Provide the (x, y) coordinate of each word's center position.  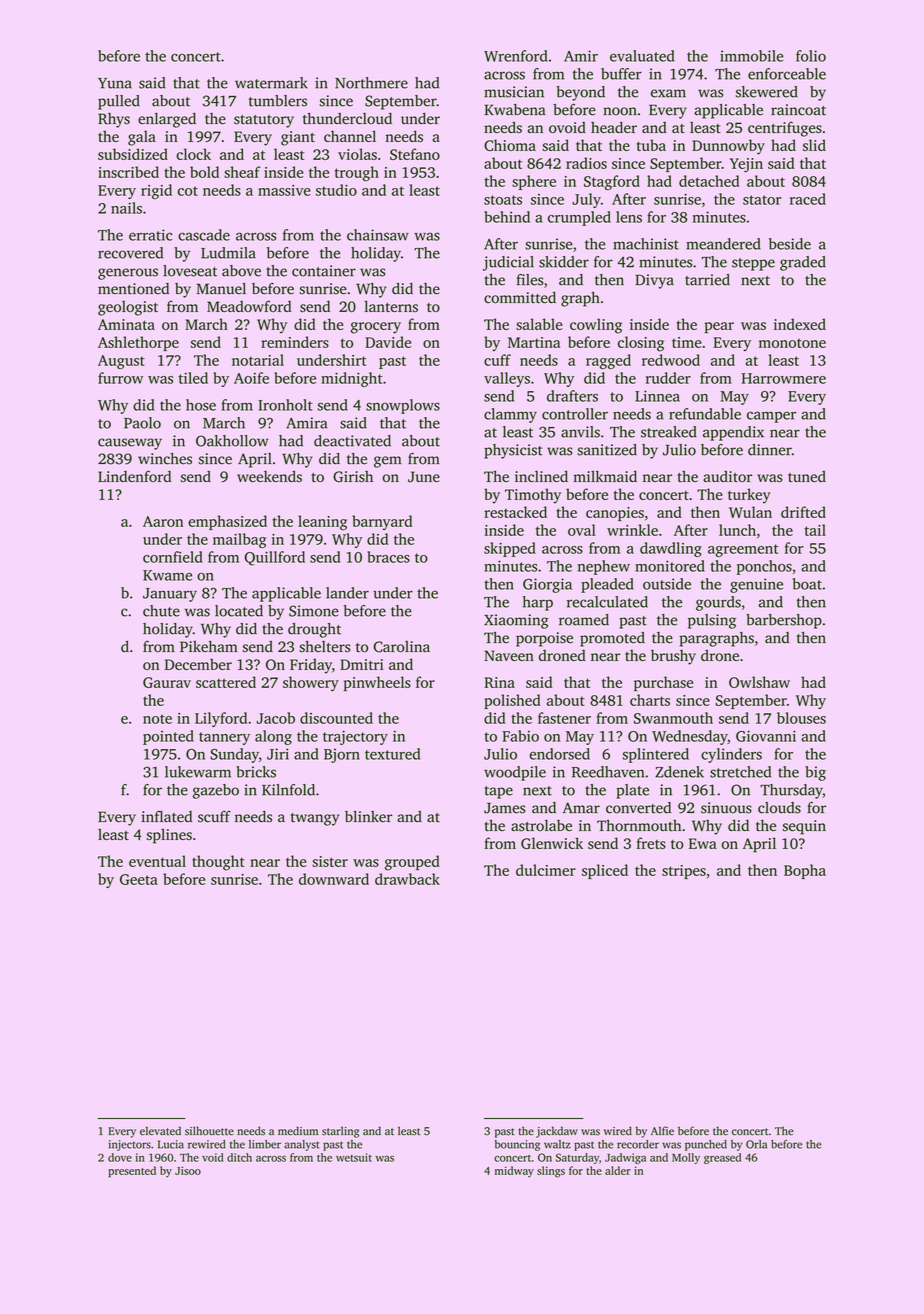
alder (618, 1170)
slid (814, 145)
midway (514, 1172)
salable (539, 324)
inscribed (128, 172)
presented (132, 1172)
